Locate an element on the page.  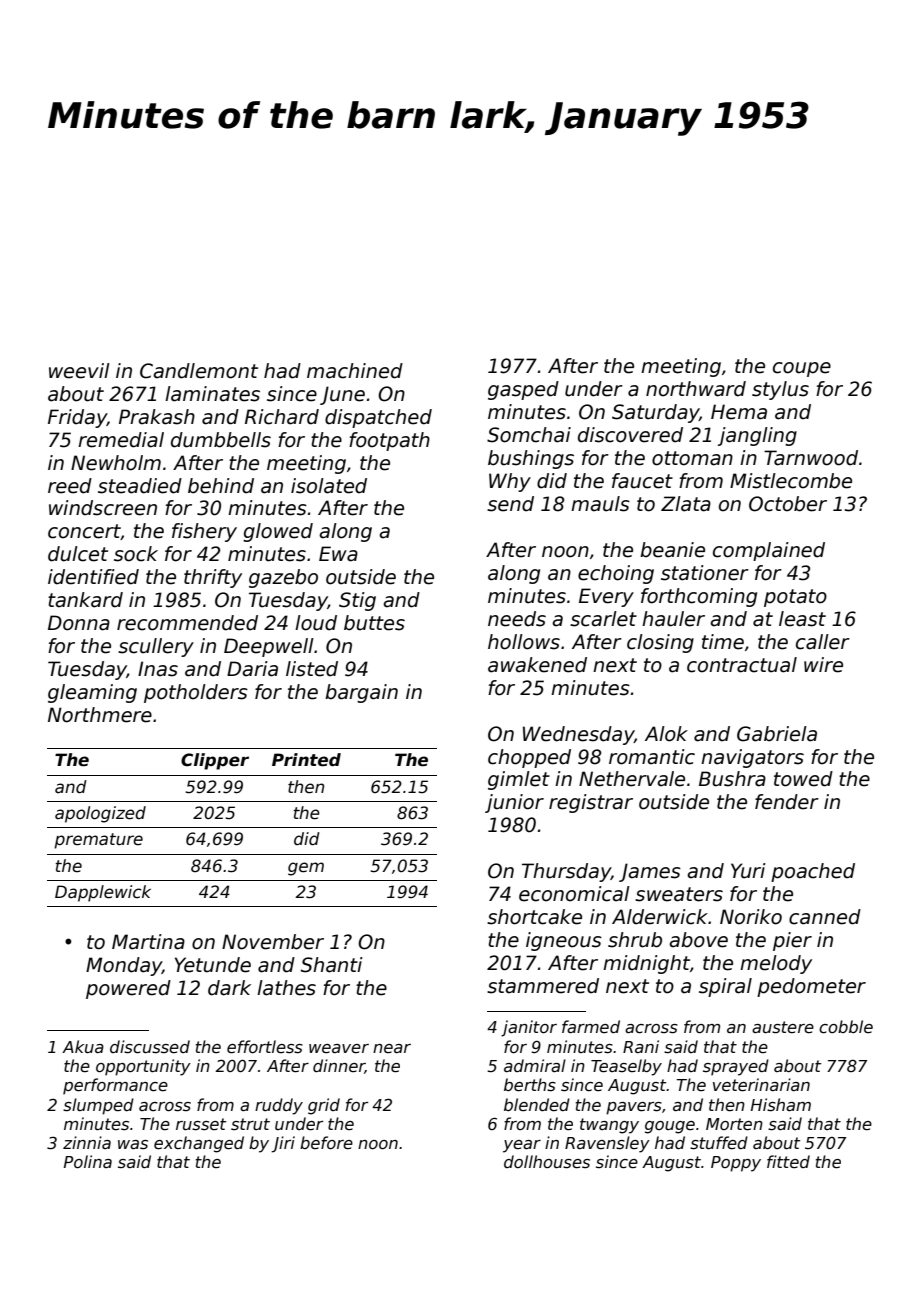
pier is located at coordinates (792, 941).
